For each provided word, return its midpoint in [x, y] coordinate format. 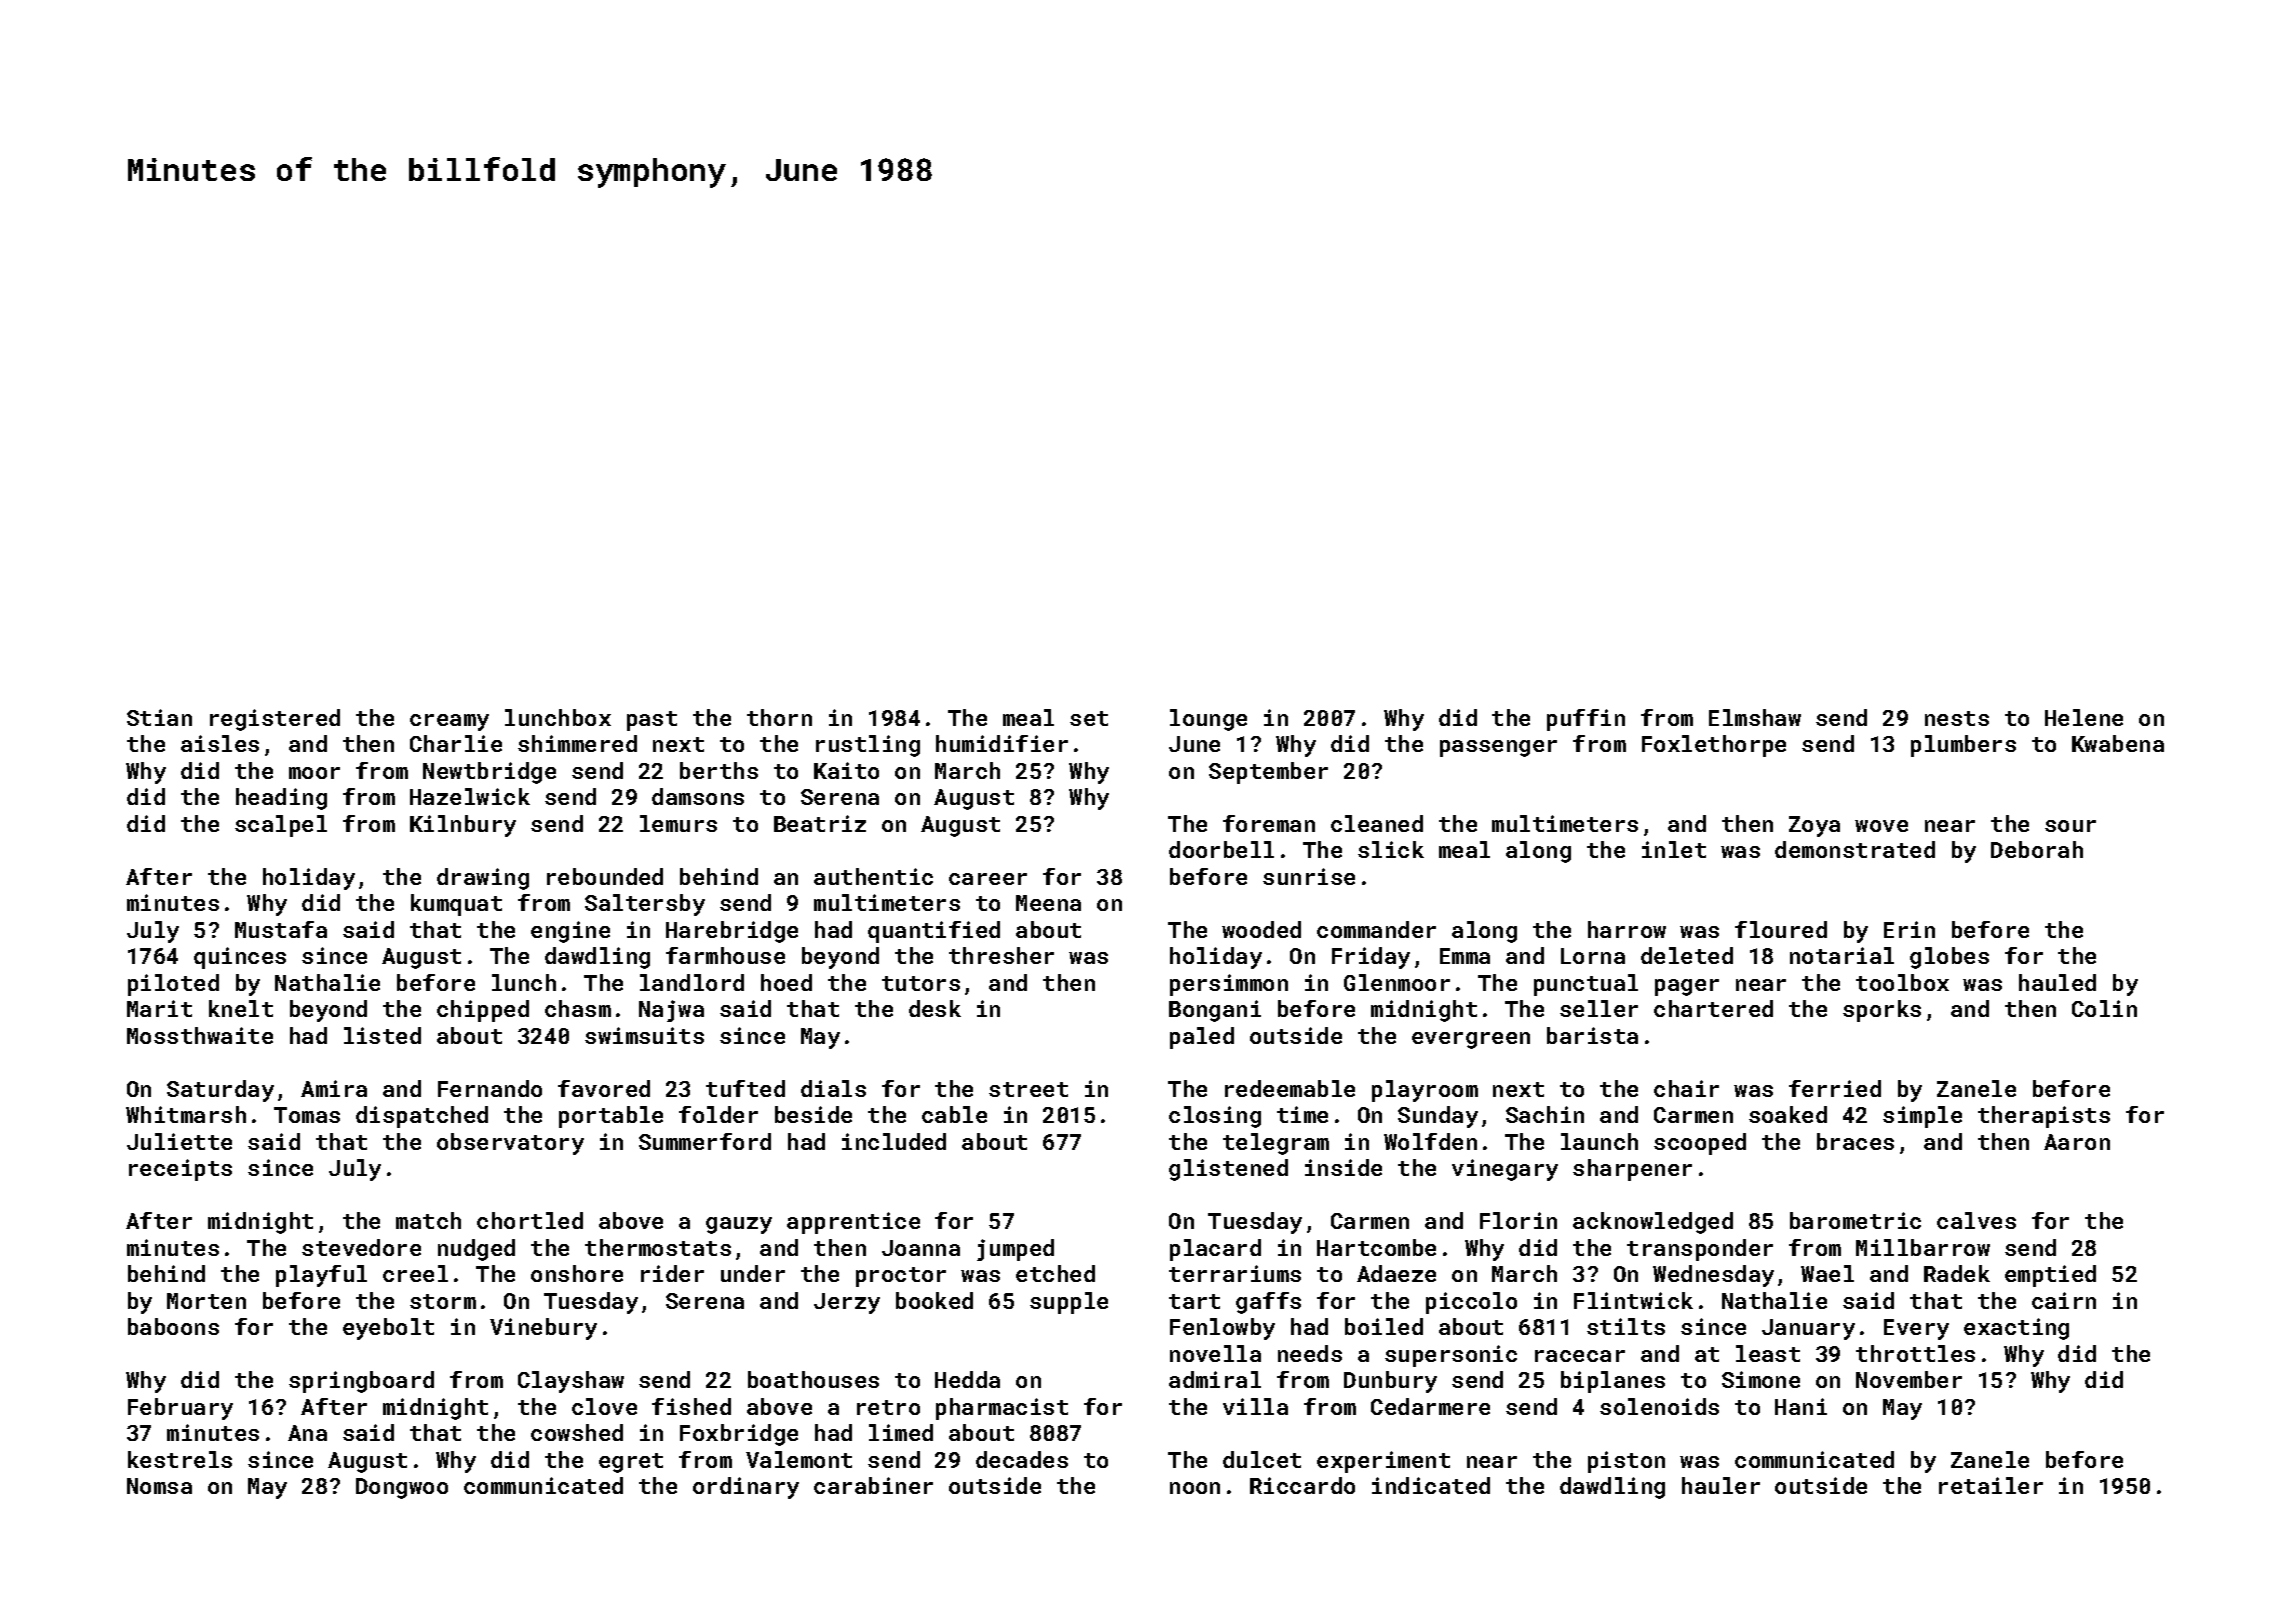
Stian [159, 717]
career [988, 879]
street [1028, 1089]
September [1268, 773]
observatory [510, 1144]
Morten [206, 1301]
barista [1592, 1035]
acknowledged [1653, 1223]
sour [2070, 826]
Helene [2084, 717]
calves [1976, 1220]
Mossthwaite [200, 1035]
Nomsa [159, 1486]
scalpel [281, 826]
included [894, 1141]
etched [1055, 1273]
